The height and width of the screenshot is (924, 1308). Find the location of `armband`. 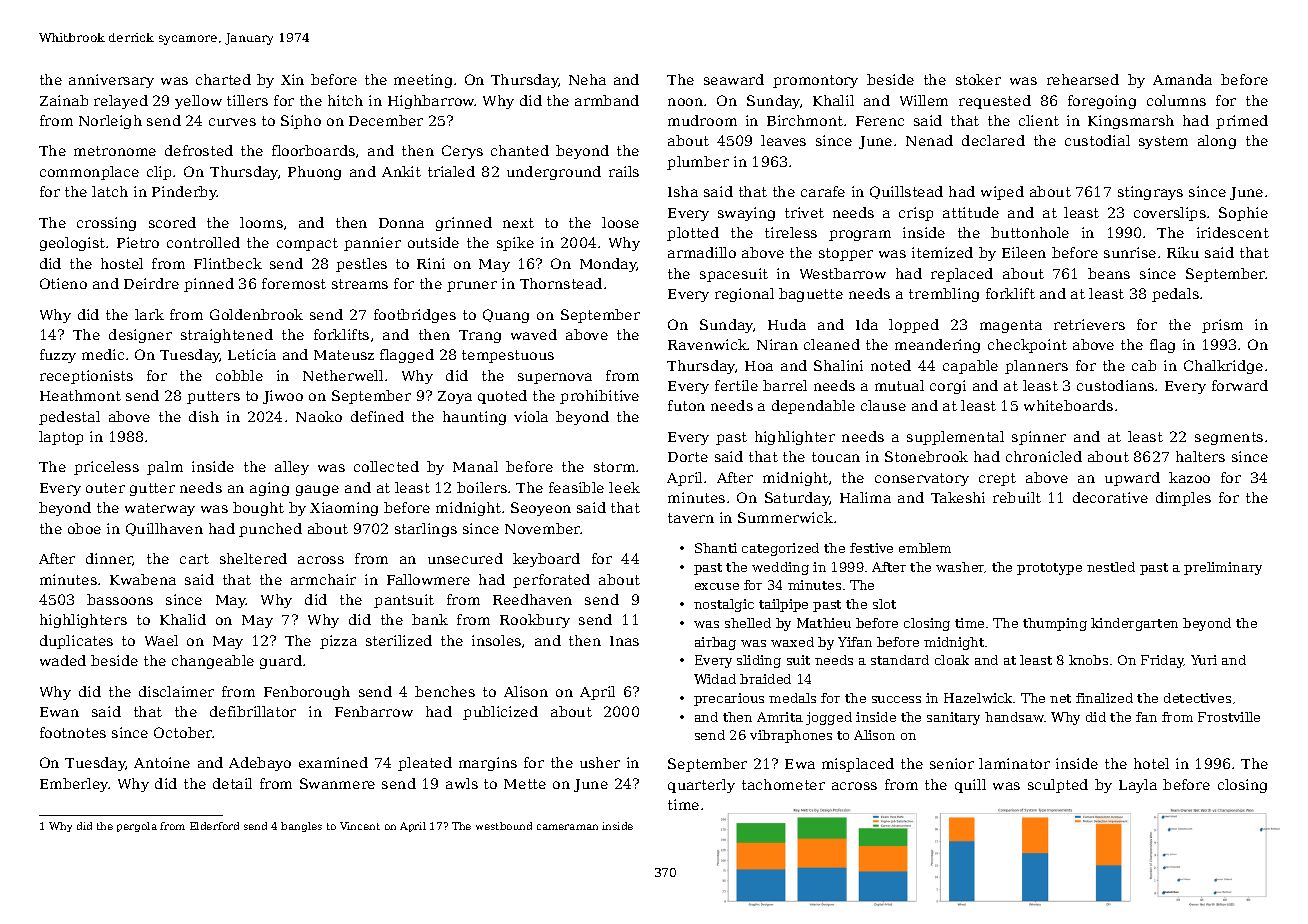

armband is located at coordinates (607, 100).
